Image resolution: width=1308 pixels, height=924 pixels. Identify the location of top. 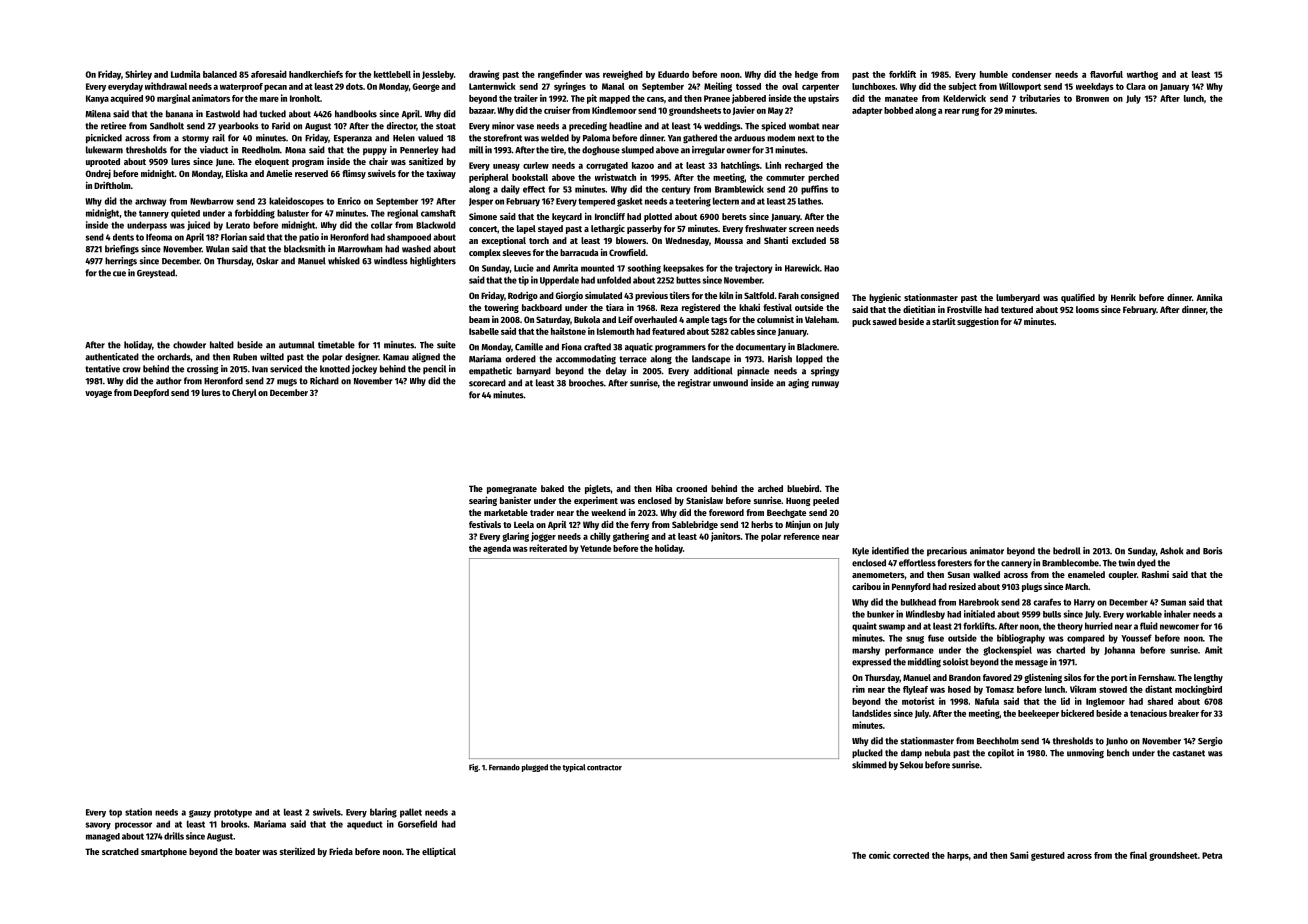
(115, 813).
